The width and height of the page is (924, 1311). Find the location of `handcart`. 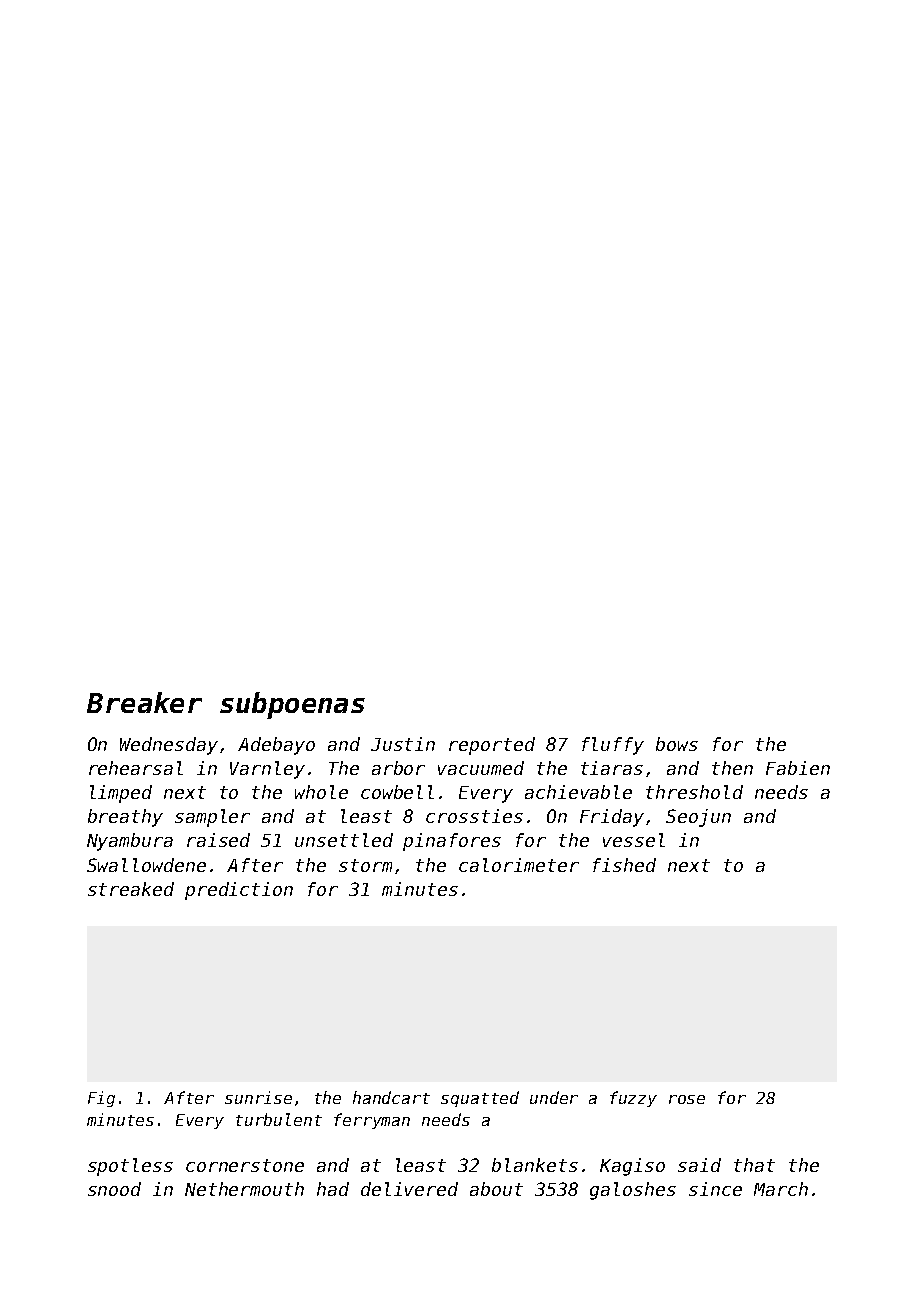

handcart is located at coordinates (391, 1097).
